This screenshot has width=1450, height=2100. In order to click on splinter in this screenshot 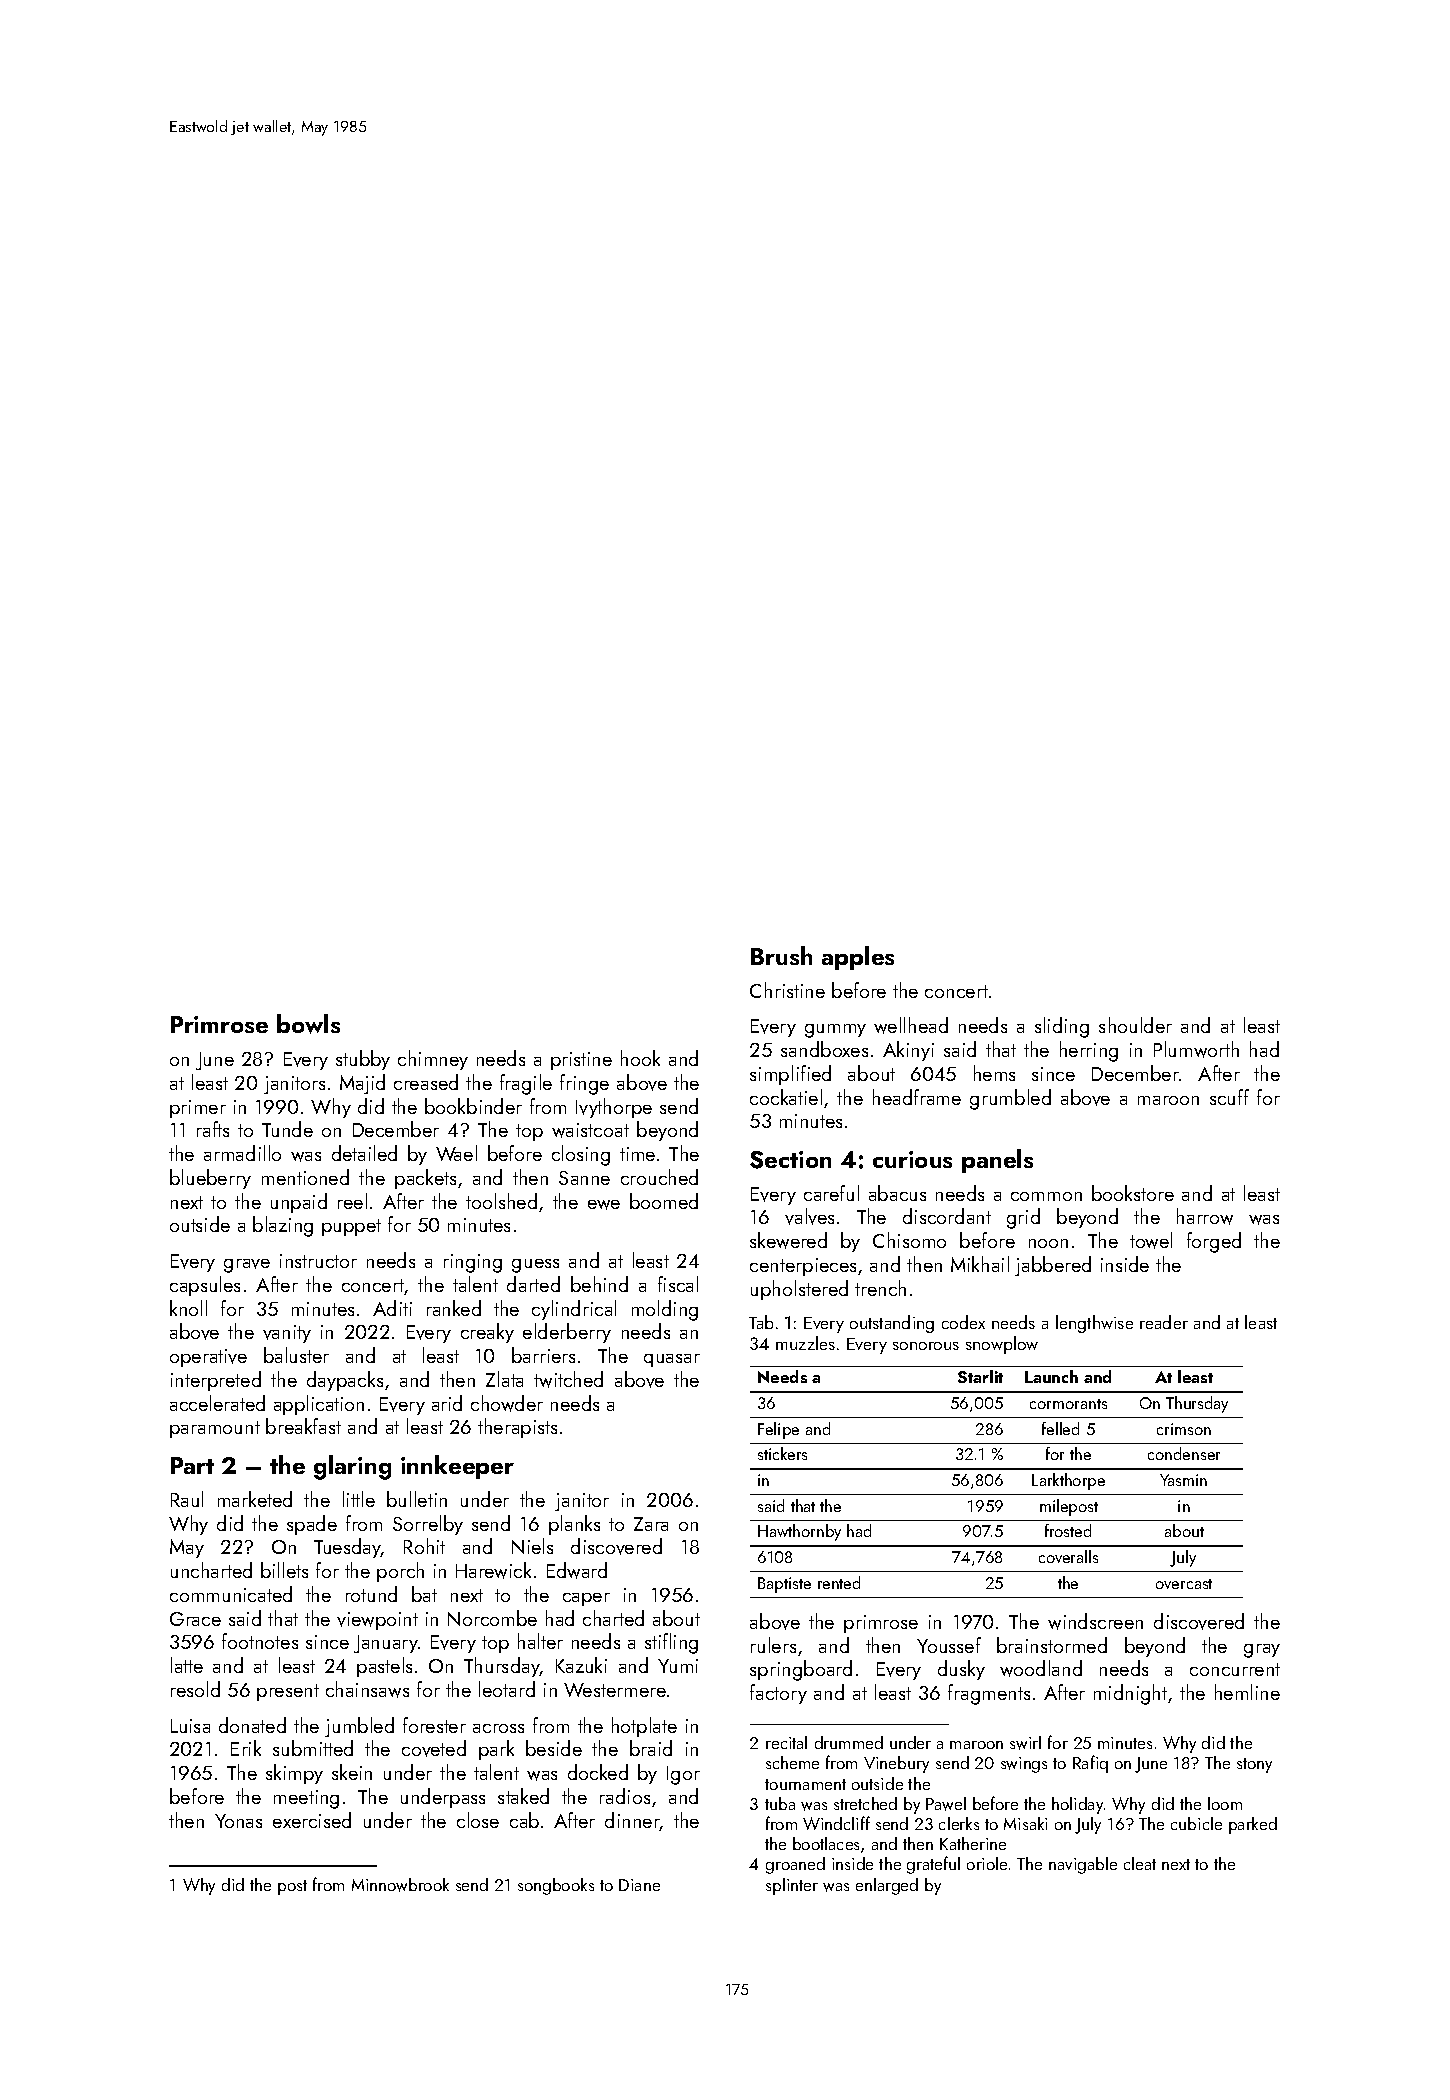, I will do `click(792, 1886)`.
